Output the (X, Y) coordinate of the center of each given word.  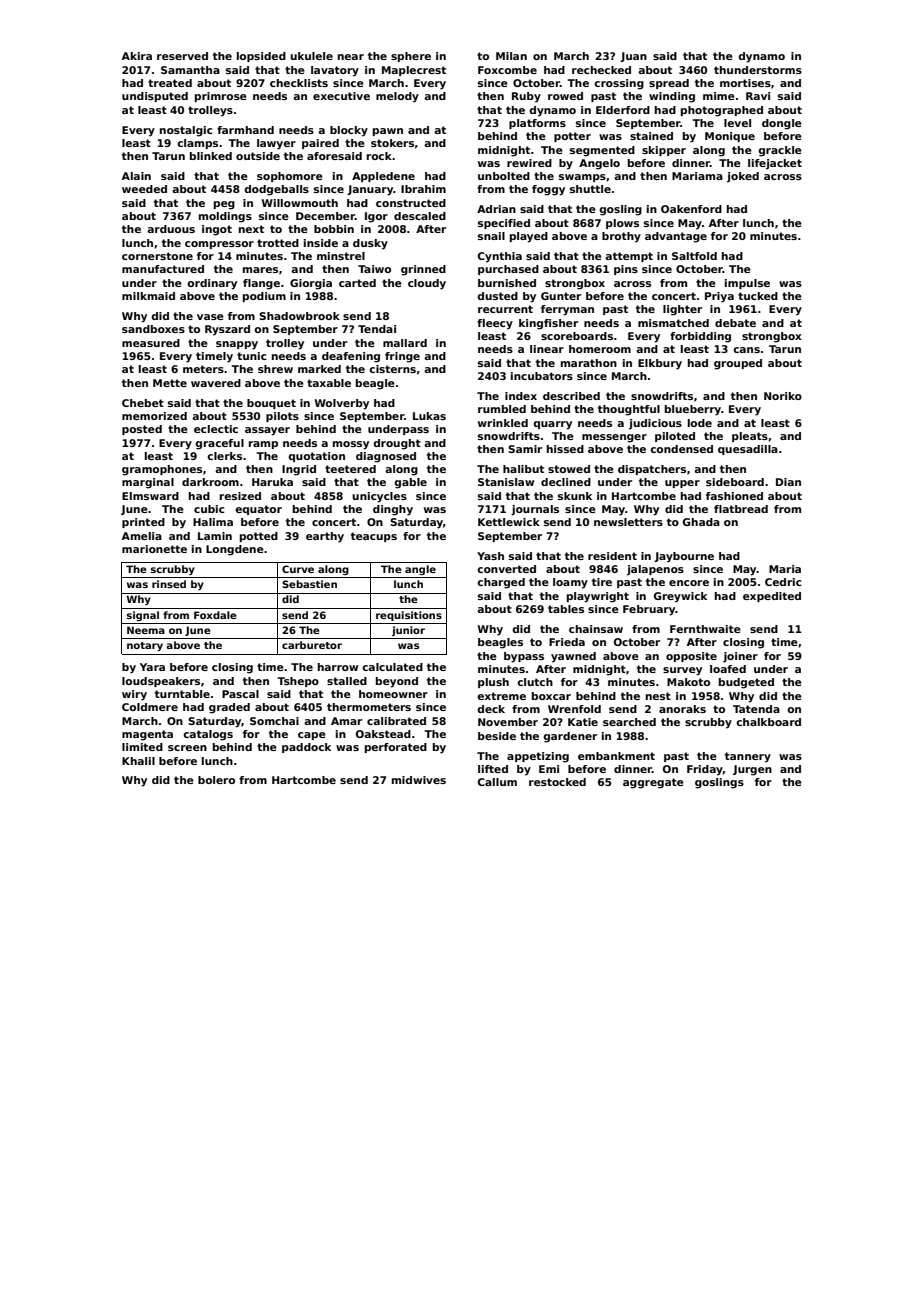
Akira (137, 56)
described (571, 396)
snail (491, 236)
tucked (758, 296)
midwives (419, 780)
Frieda (567, 642)
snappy (237, 345)
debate (735, 323)
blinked (211, 156)
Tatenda (756, 709)
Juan (633, 57)
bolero (216, 780)
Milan (511, 56)
